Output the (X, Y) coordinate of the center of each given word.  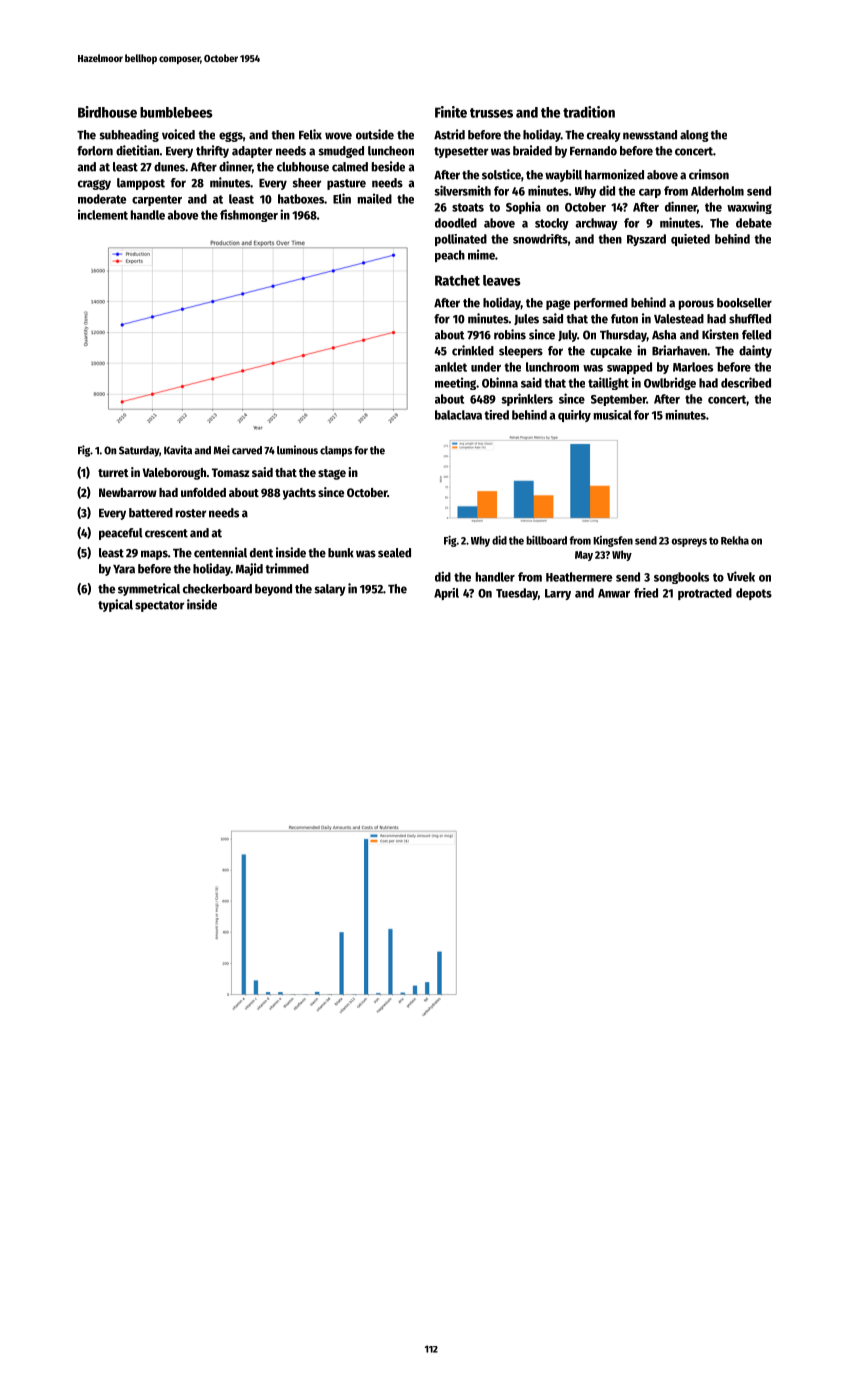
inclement (103, 214)
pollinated (461, 240)
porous (696, 305)
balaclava (458, 415)
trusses (491, 113)
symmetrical (149, 589)
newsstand (650, 135)
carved (247, 450)
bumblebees (176, 112)
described (746, 382)
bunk (341, 553)
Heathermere (579, 577)
